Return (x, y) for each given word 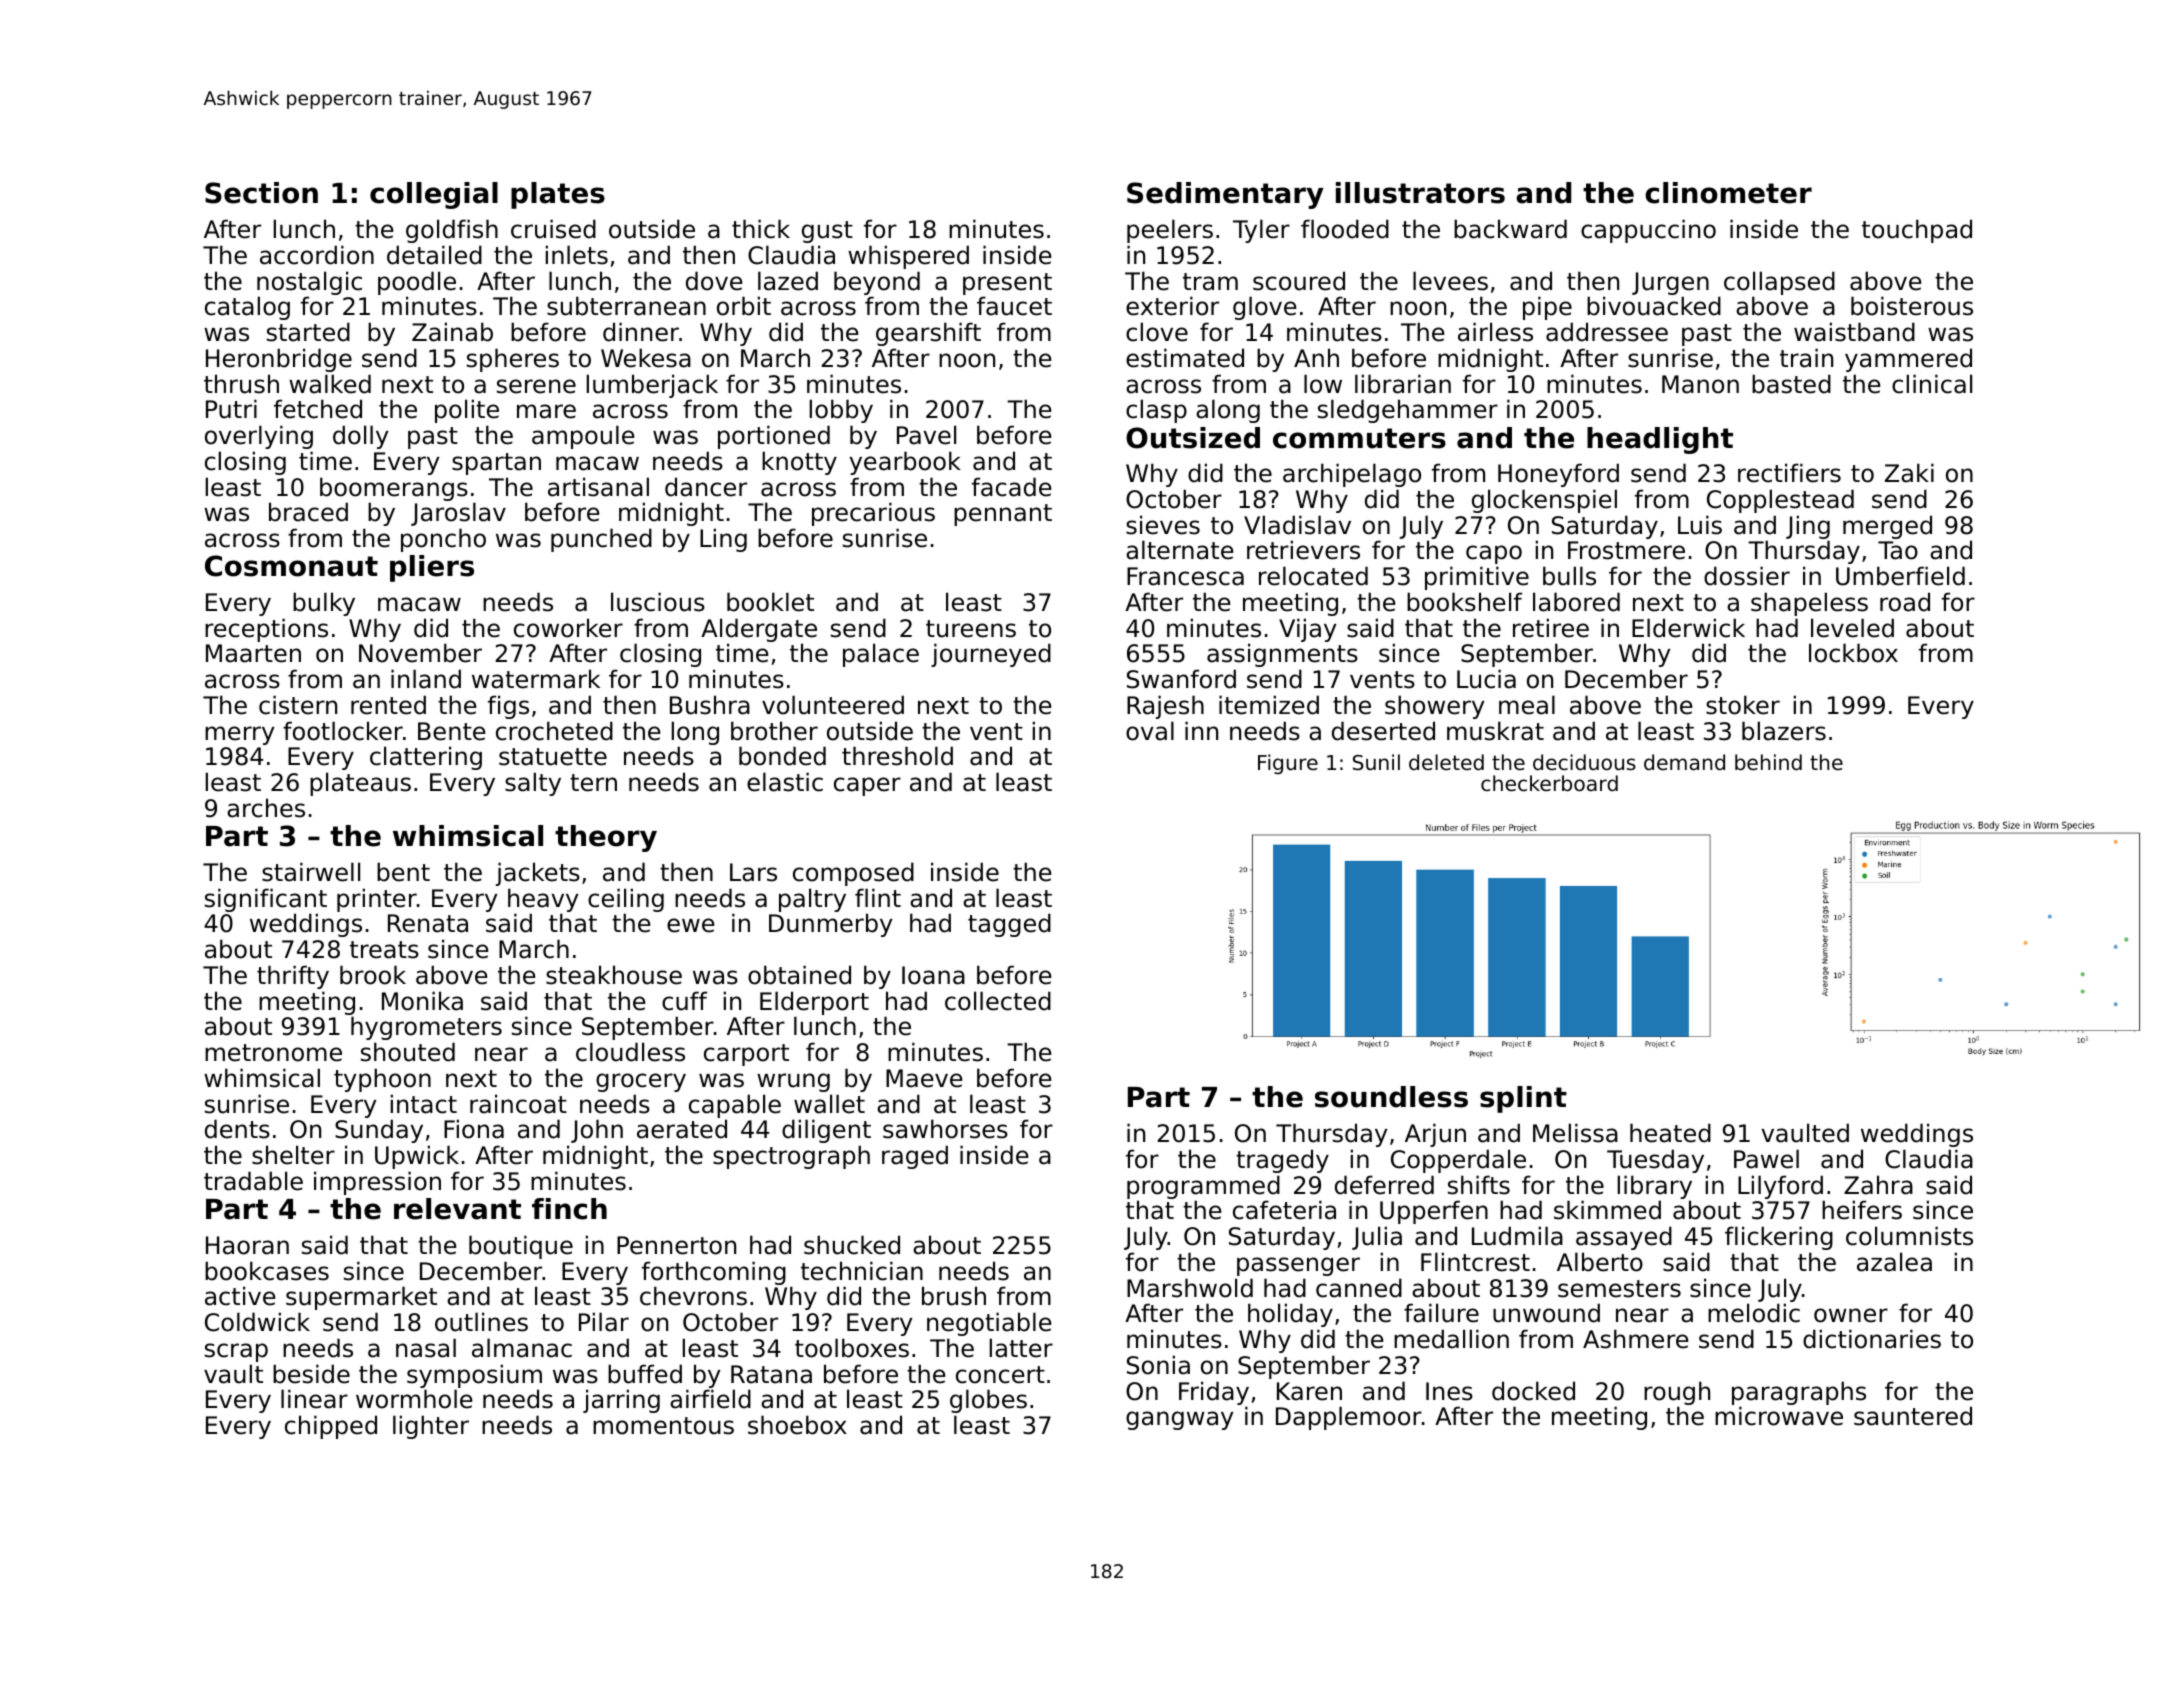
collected (998, 1001)
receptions (266, 630)
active (240, 1296)
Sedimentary (1225, 195)
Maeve (924, 1078)
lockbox (1853, 653)
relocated (1313, 576)
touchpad (1917, 231)
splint (1523, 1099)
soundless (1391, 1097)
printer (377, 900)
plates (558, 195)
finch (569, 1209)
